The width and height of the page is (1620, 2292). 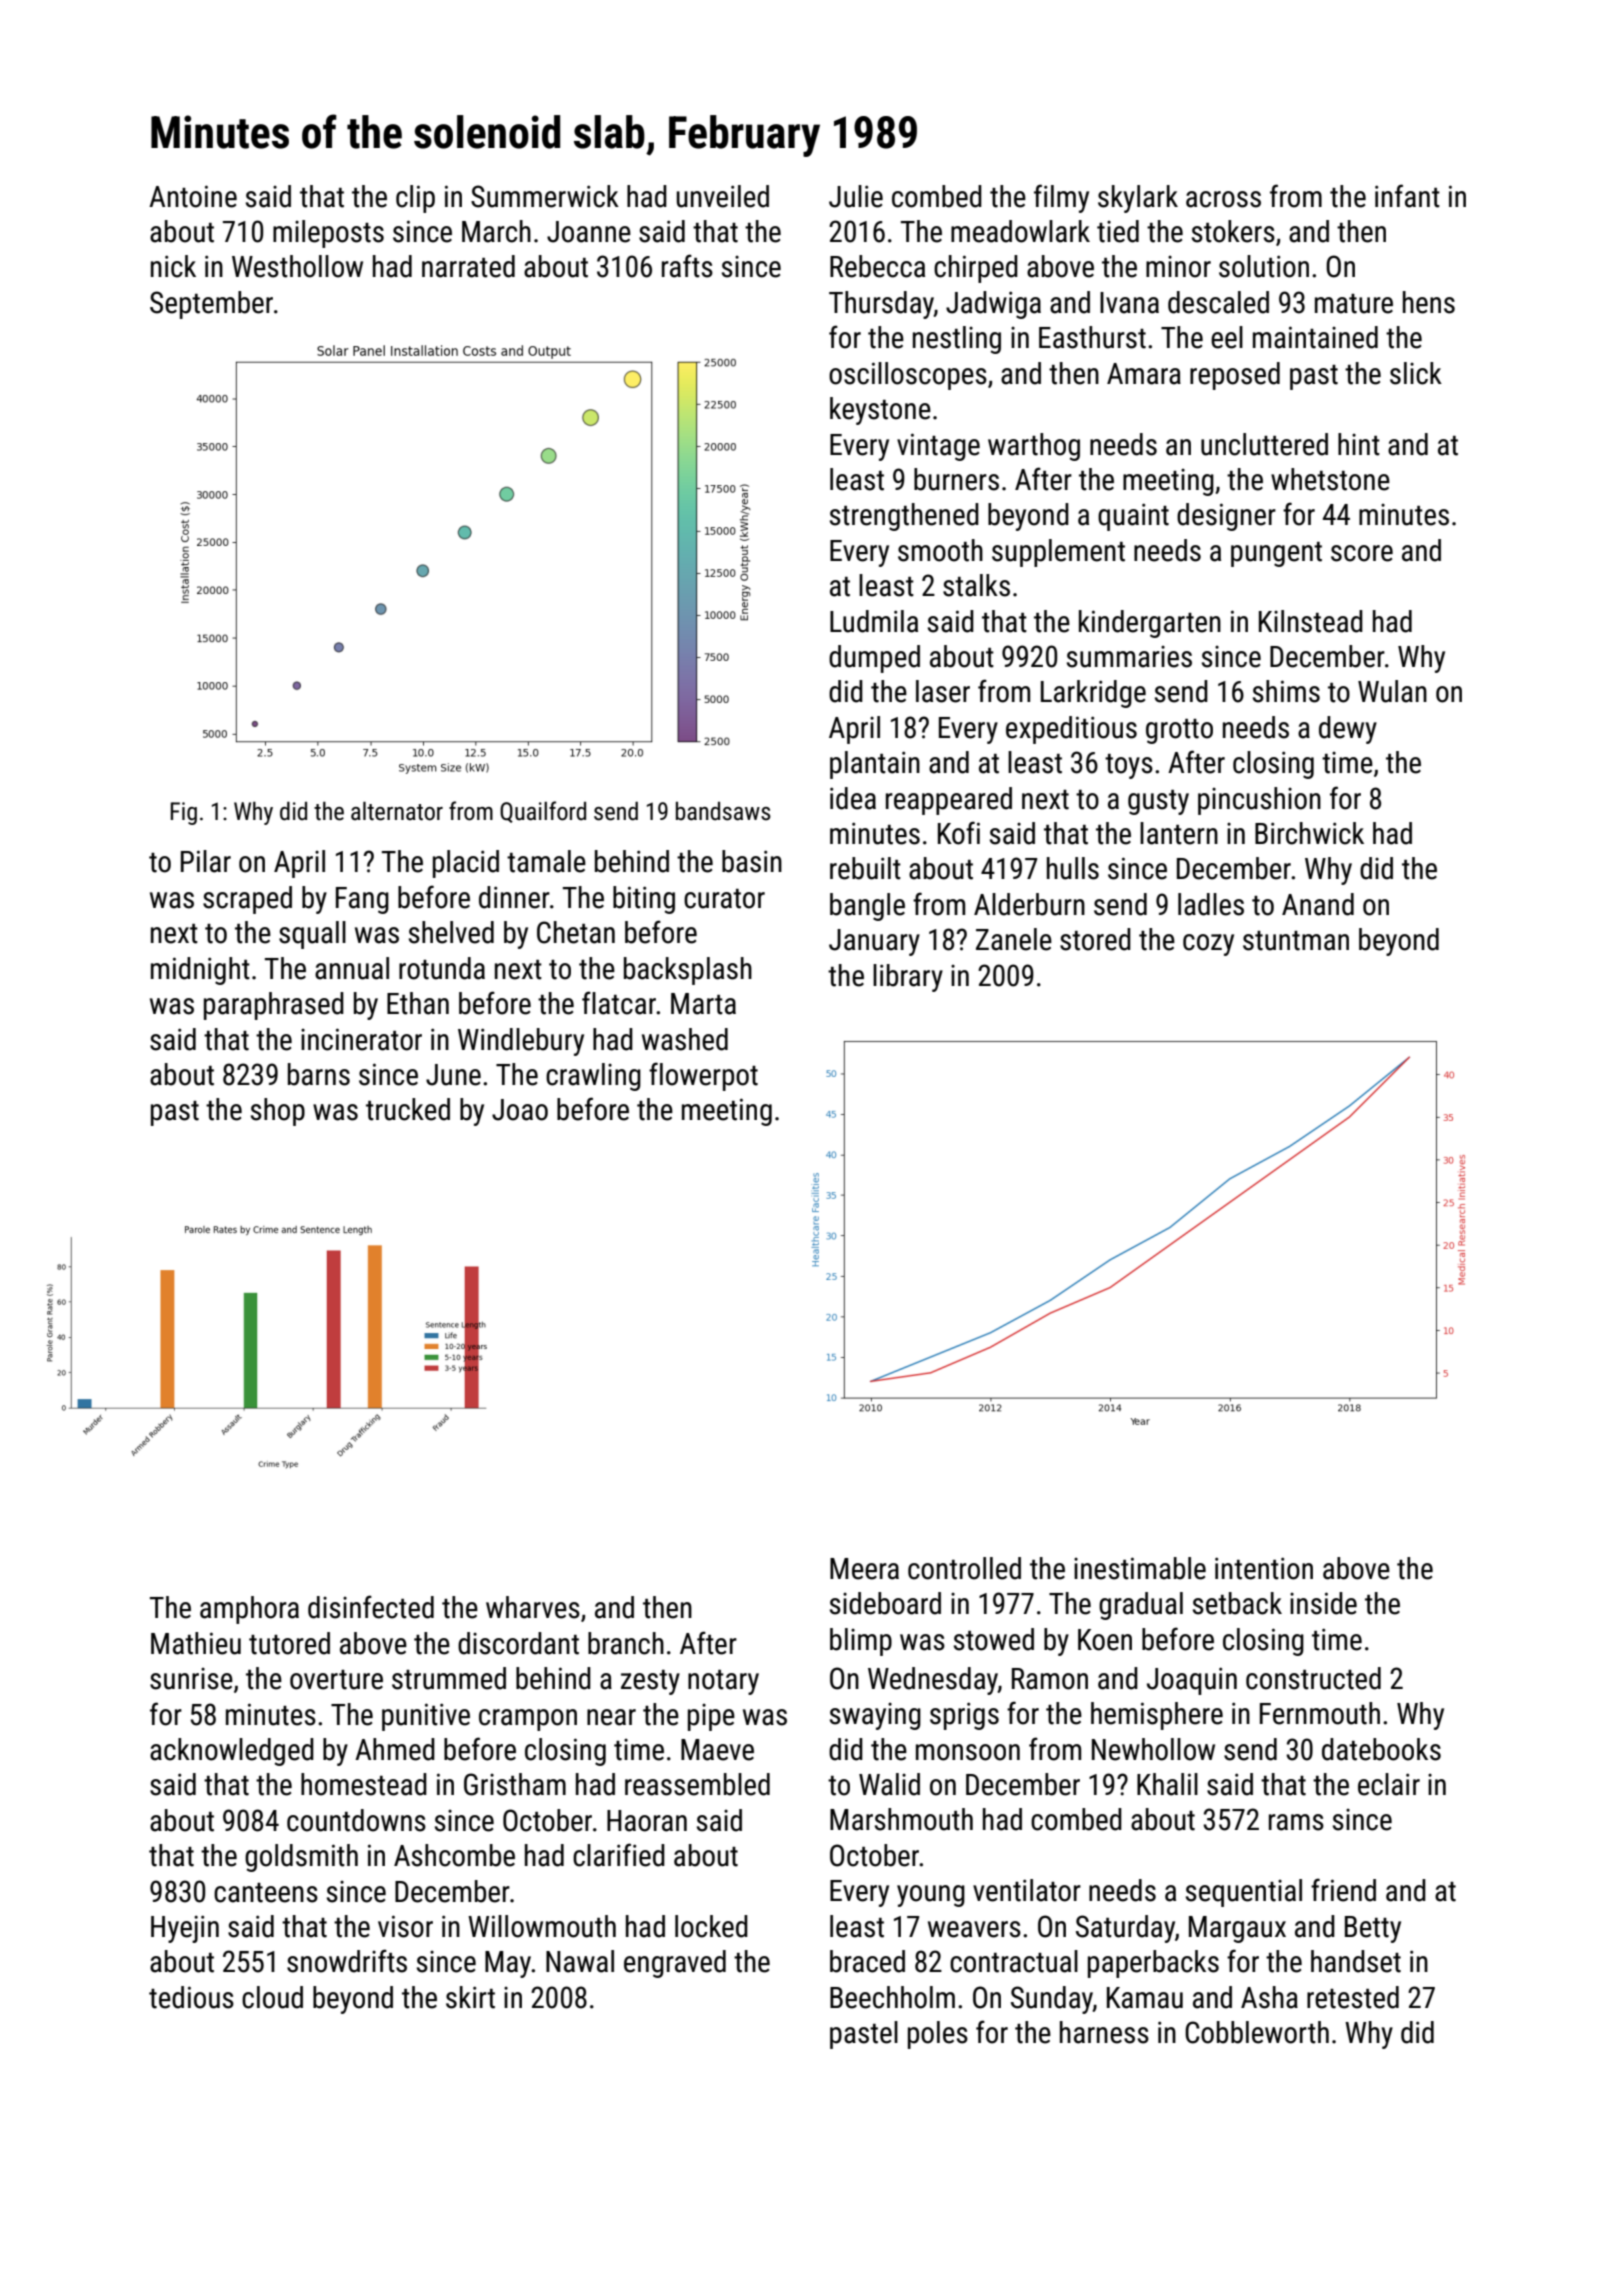 I want to click on setback, so click(x=1237, y=1603).
